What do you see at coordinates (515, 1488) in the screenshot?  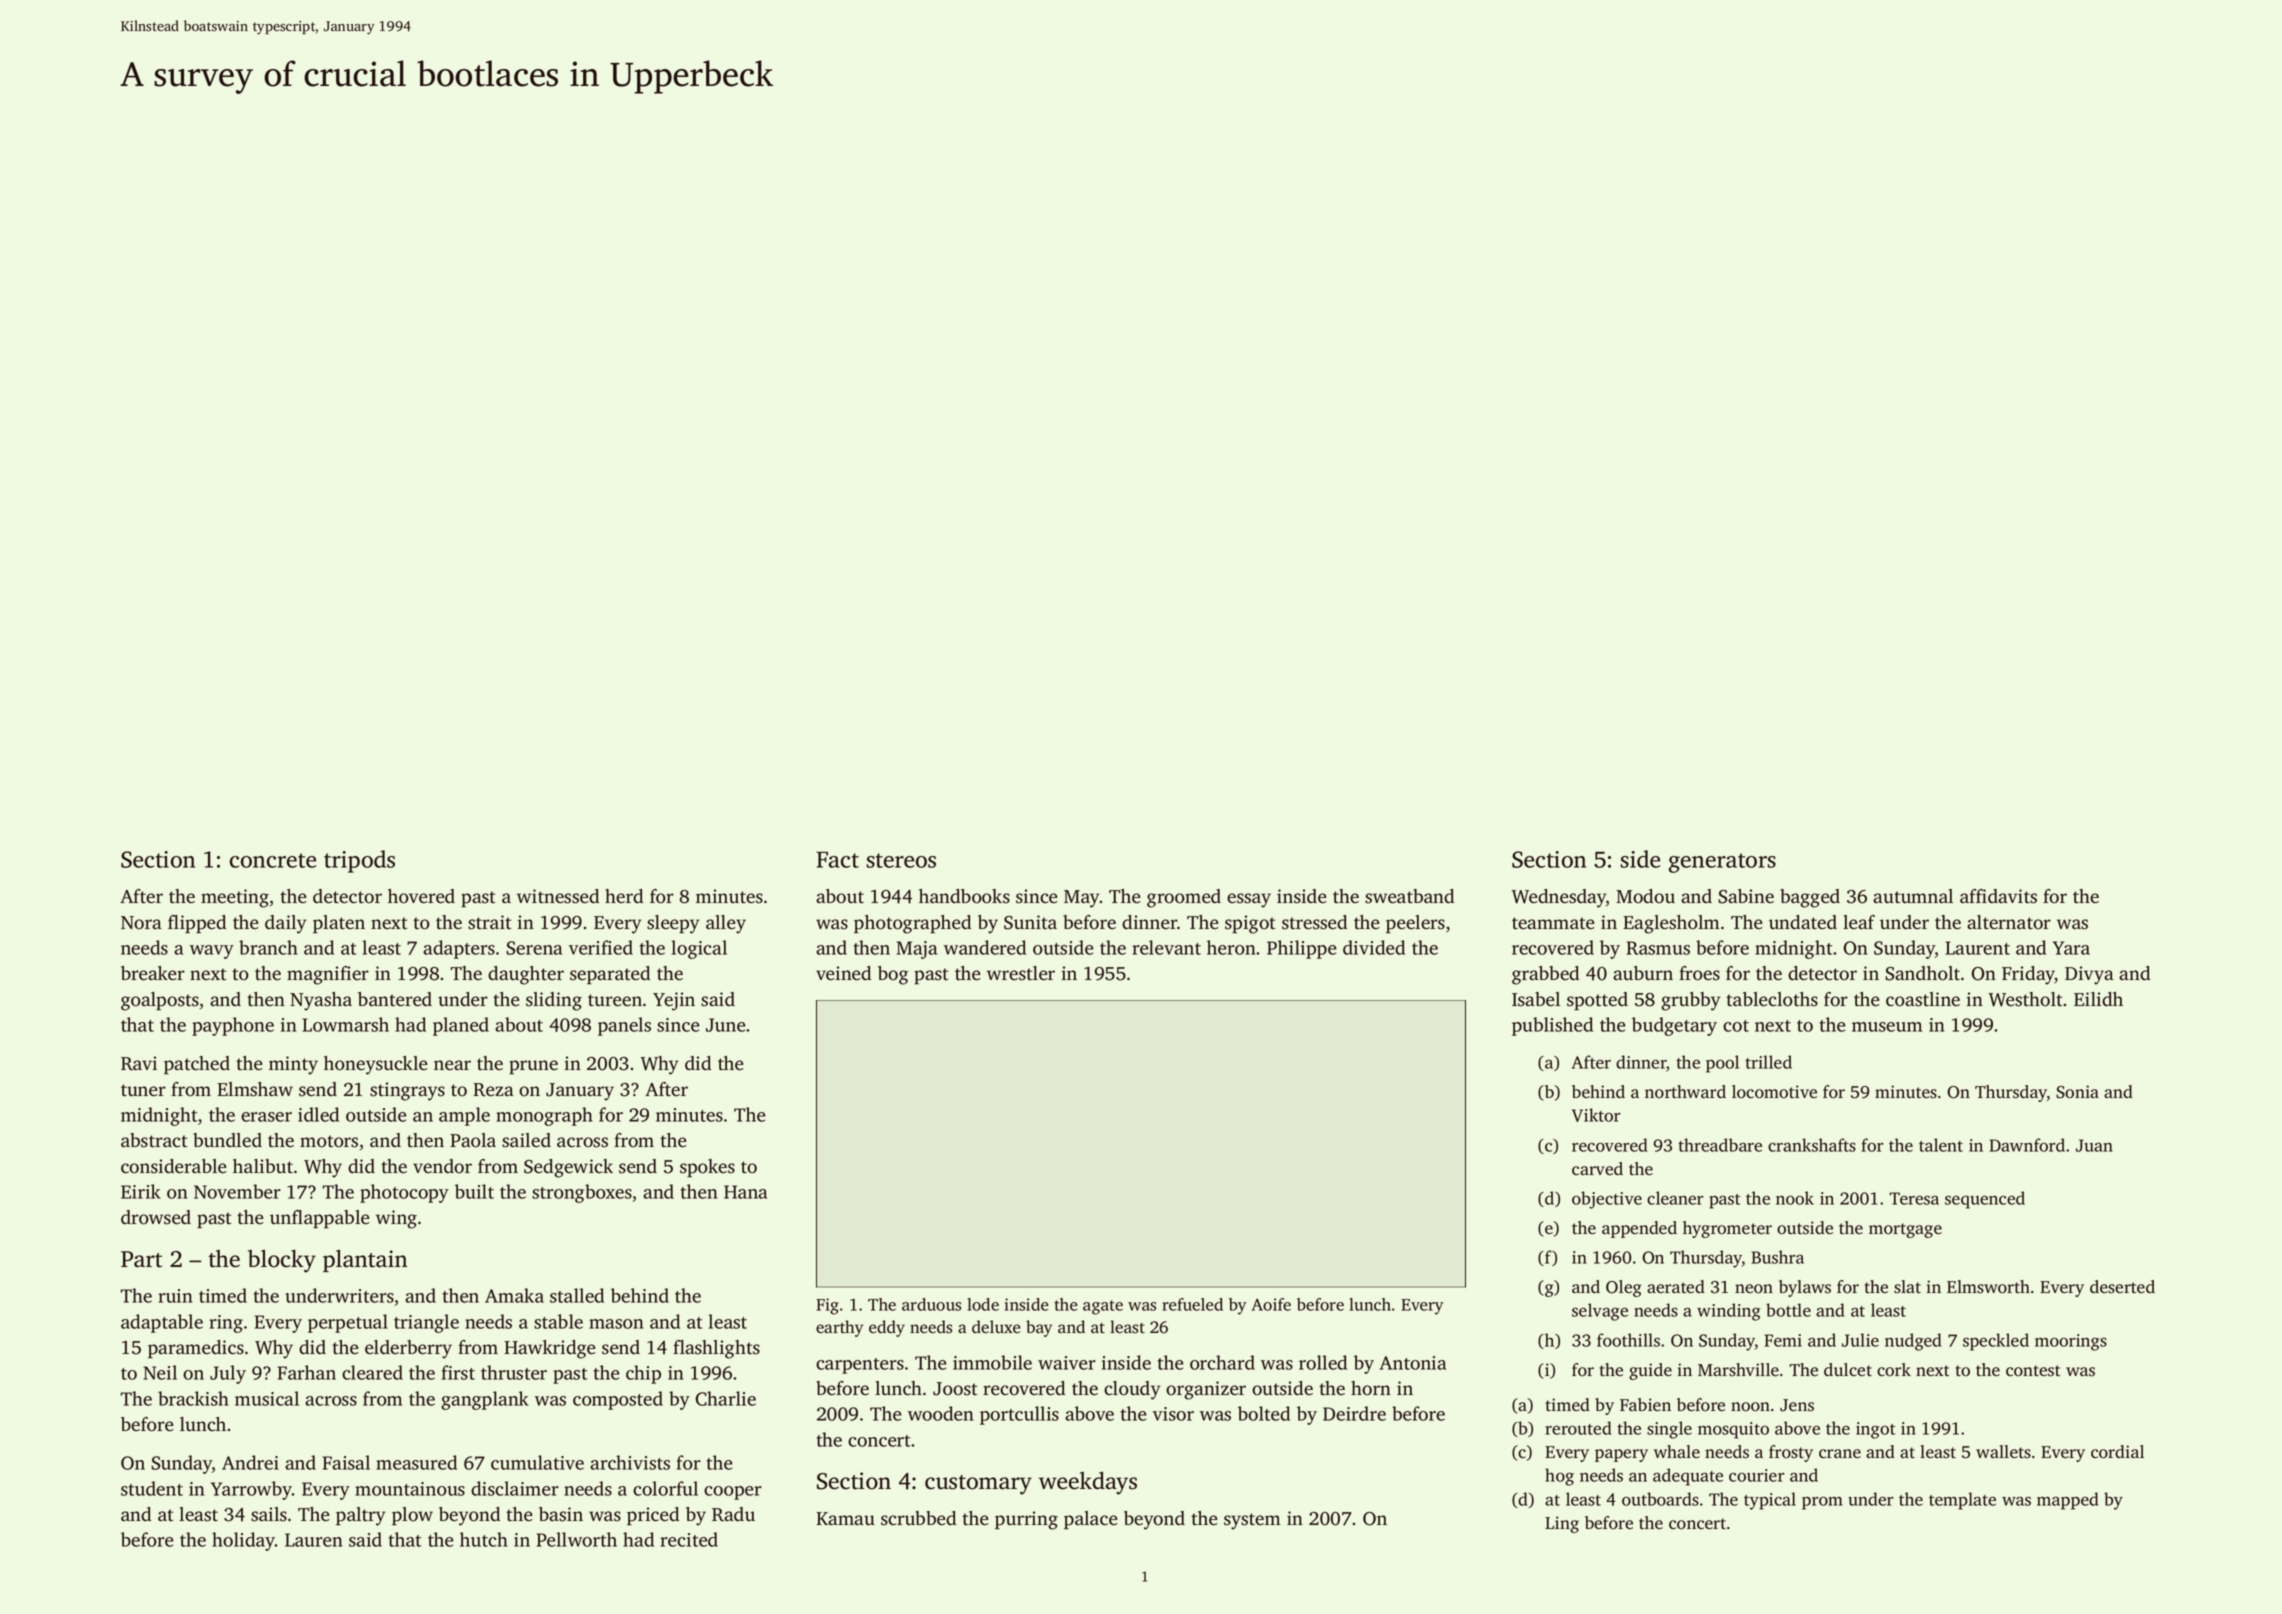 I see `disclaimer` at bounding box center [515, 1488].
